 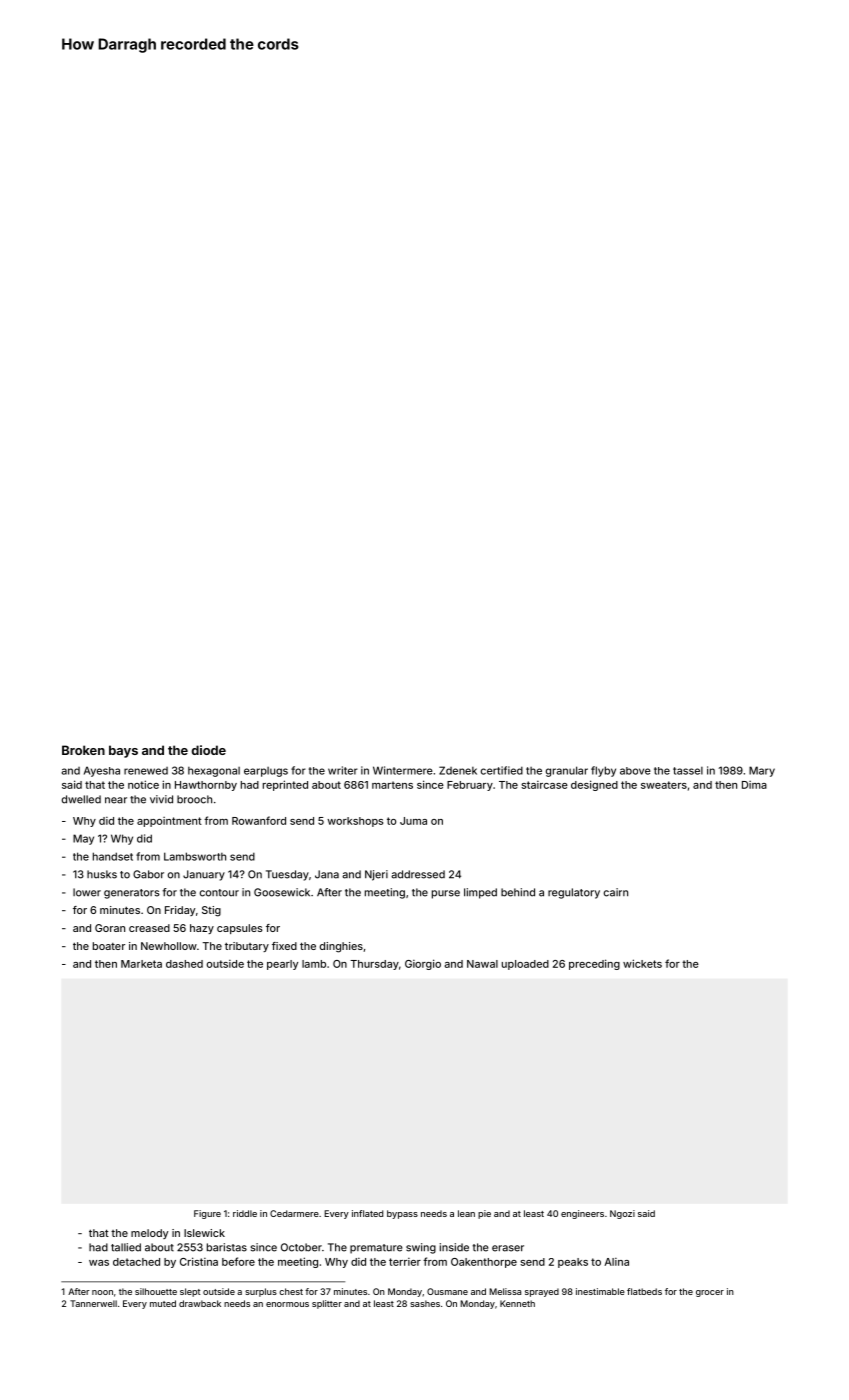 What do you see at coordinates (211, 911) in the screenshot?
I see `Stig` at bounding box center [211, 911].
